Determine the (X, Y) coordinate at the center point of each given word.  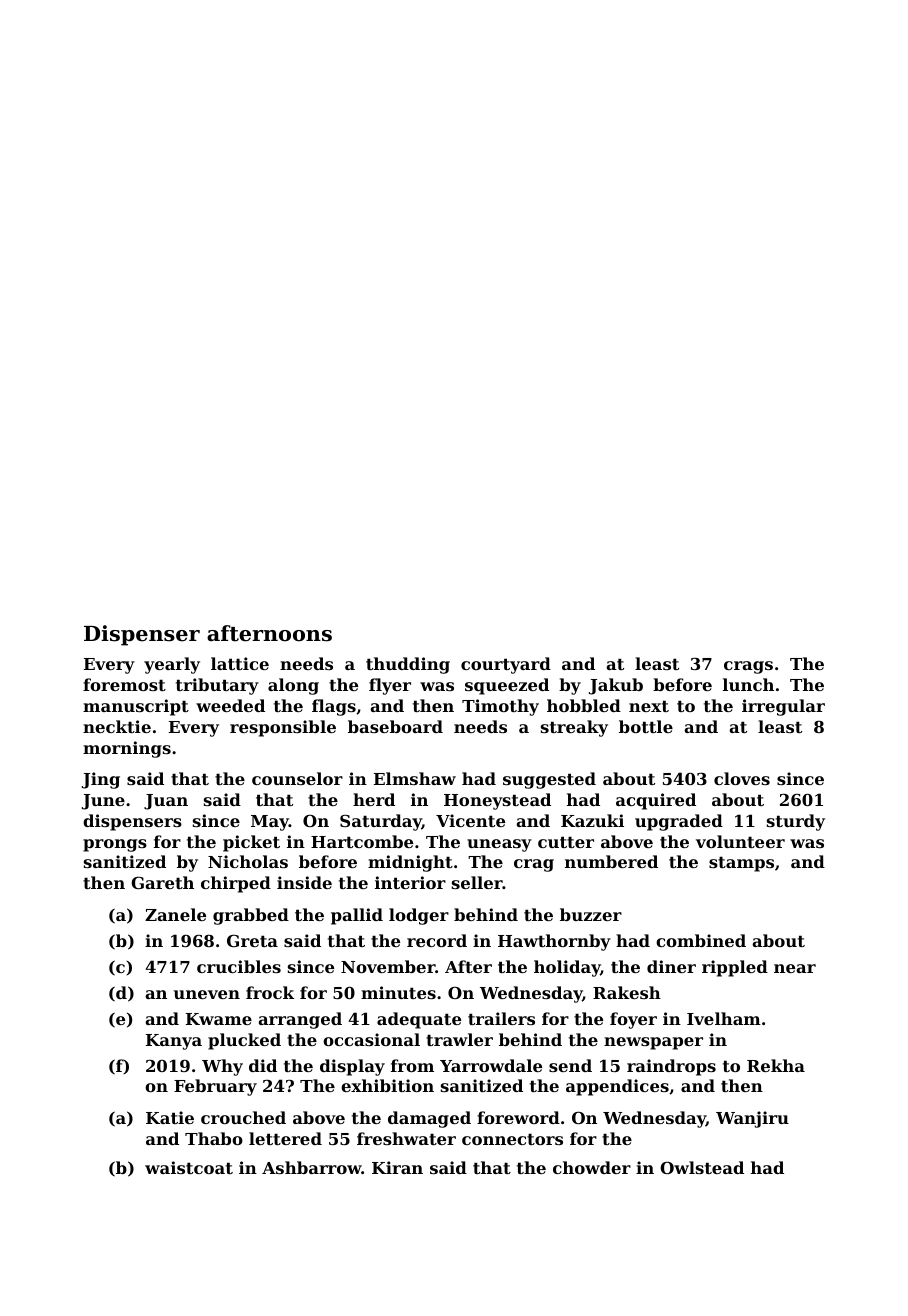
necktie (117, 726)
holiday (567, 968)
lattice (240, 663)
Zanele (175, 914)
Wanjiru (752, 1119)
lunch (748, 684)
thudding (408, 665)
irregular (783, 707)
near (795, 968)
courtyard (506, 665)
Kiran (397, 1167)
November (388, 966)
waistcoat (189, 1167)
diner (671, 966)
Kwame (219, 1019)
